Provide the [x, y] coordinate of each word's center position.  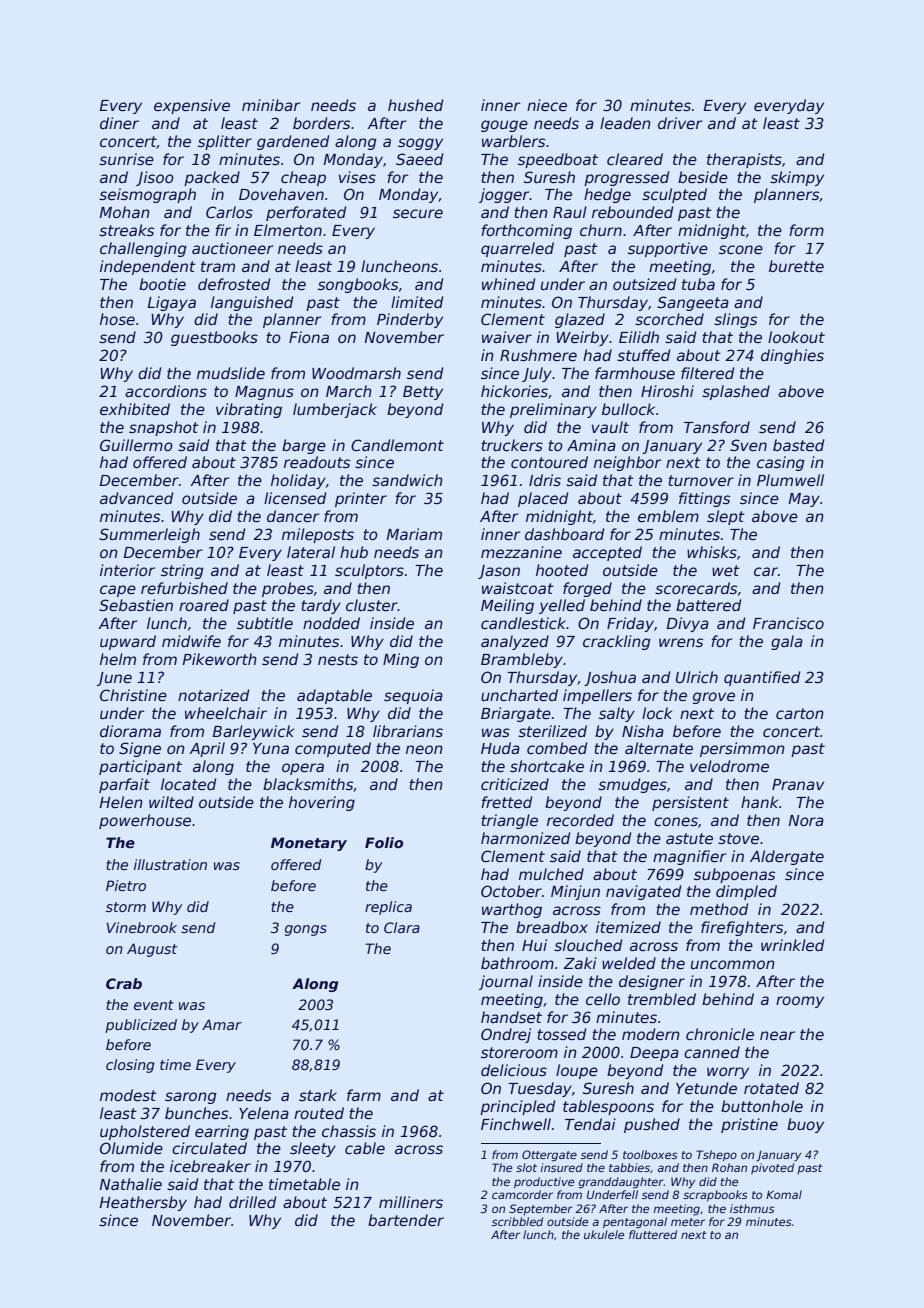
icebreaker [210, 1166]
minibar [271, 105]
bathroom [517, 963]
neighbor [627, 463]
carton [800, 713]
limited [417, 302]
